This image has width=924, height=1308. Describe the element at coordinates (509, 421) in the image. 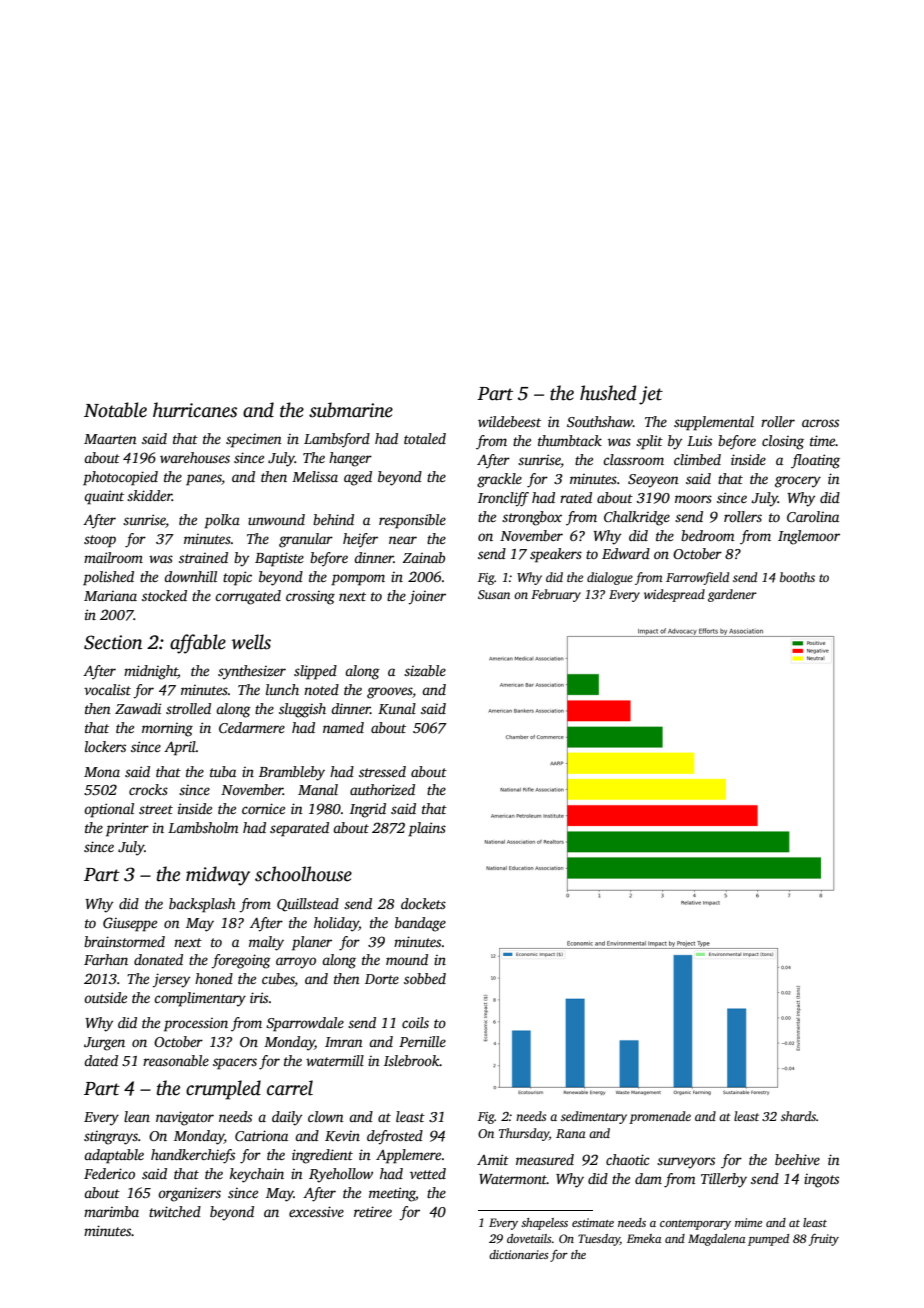

I see `wildebeest` at that location.
